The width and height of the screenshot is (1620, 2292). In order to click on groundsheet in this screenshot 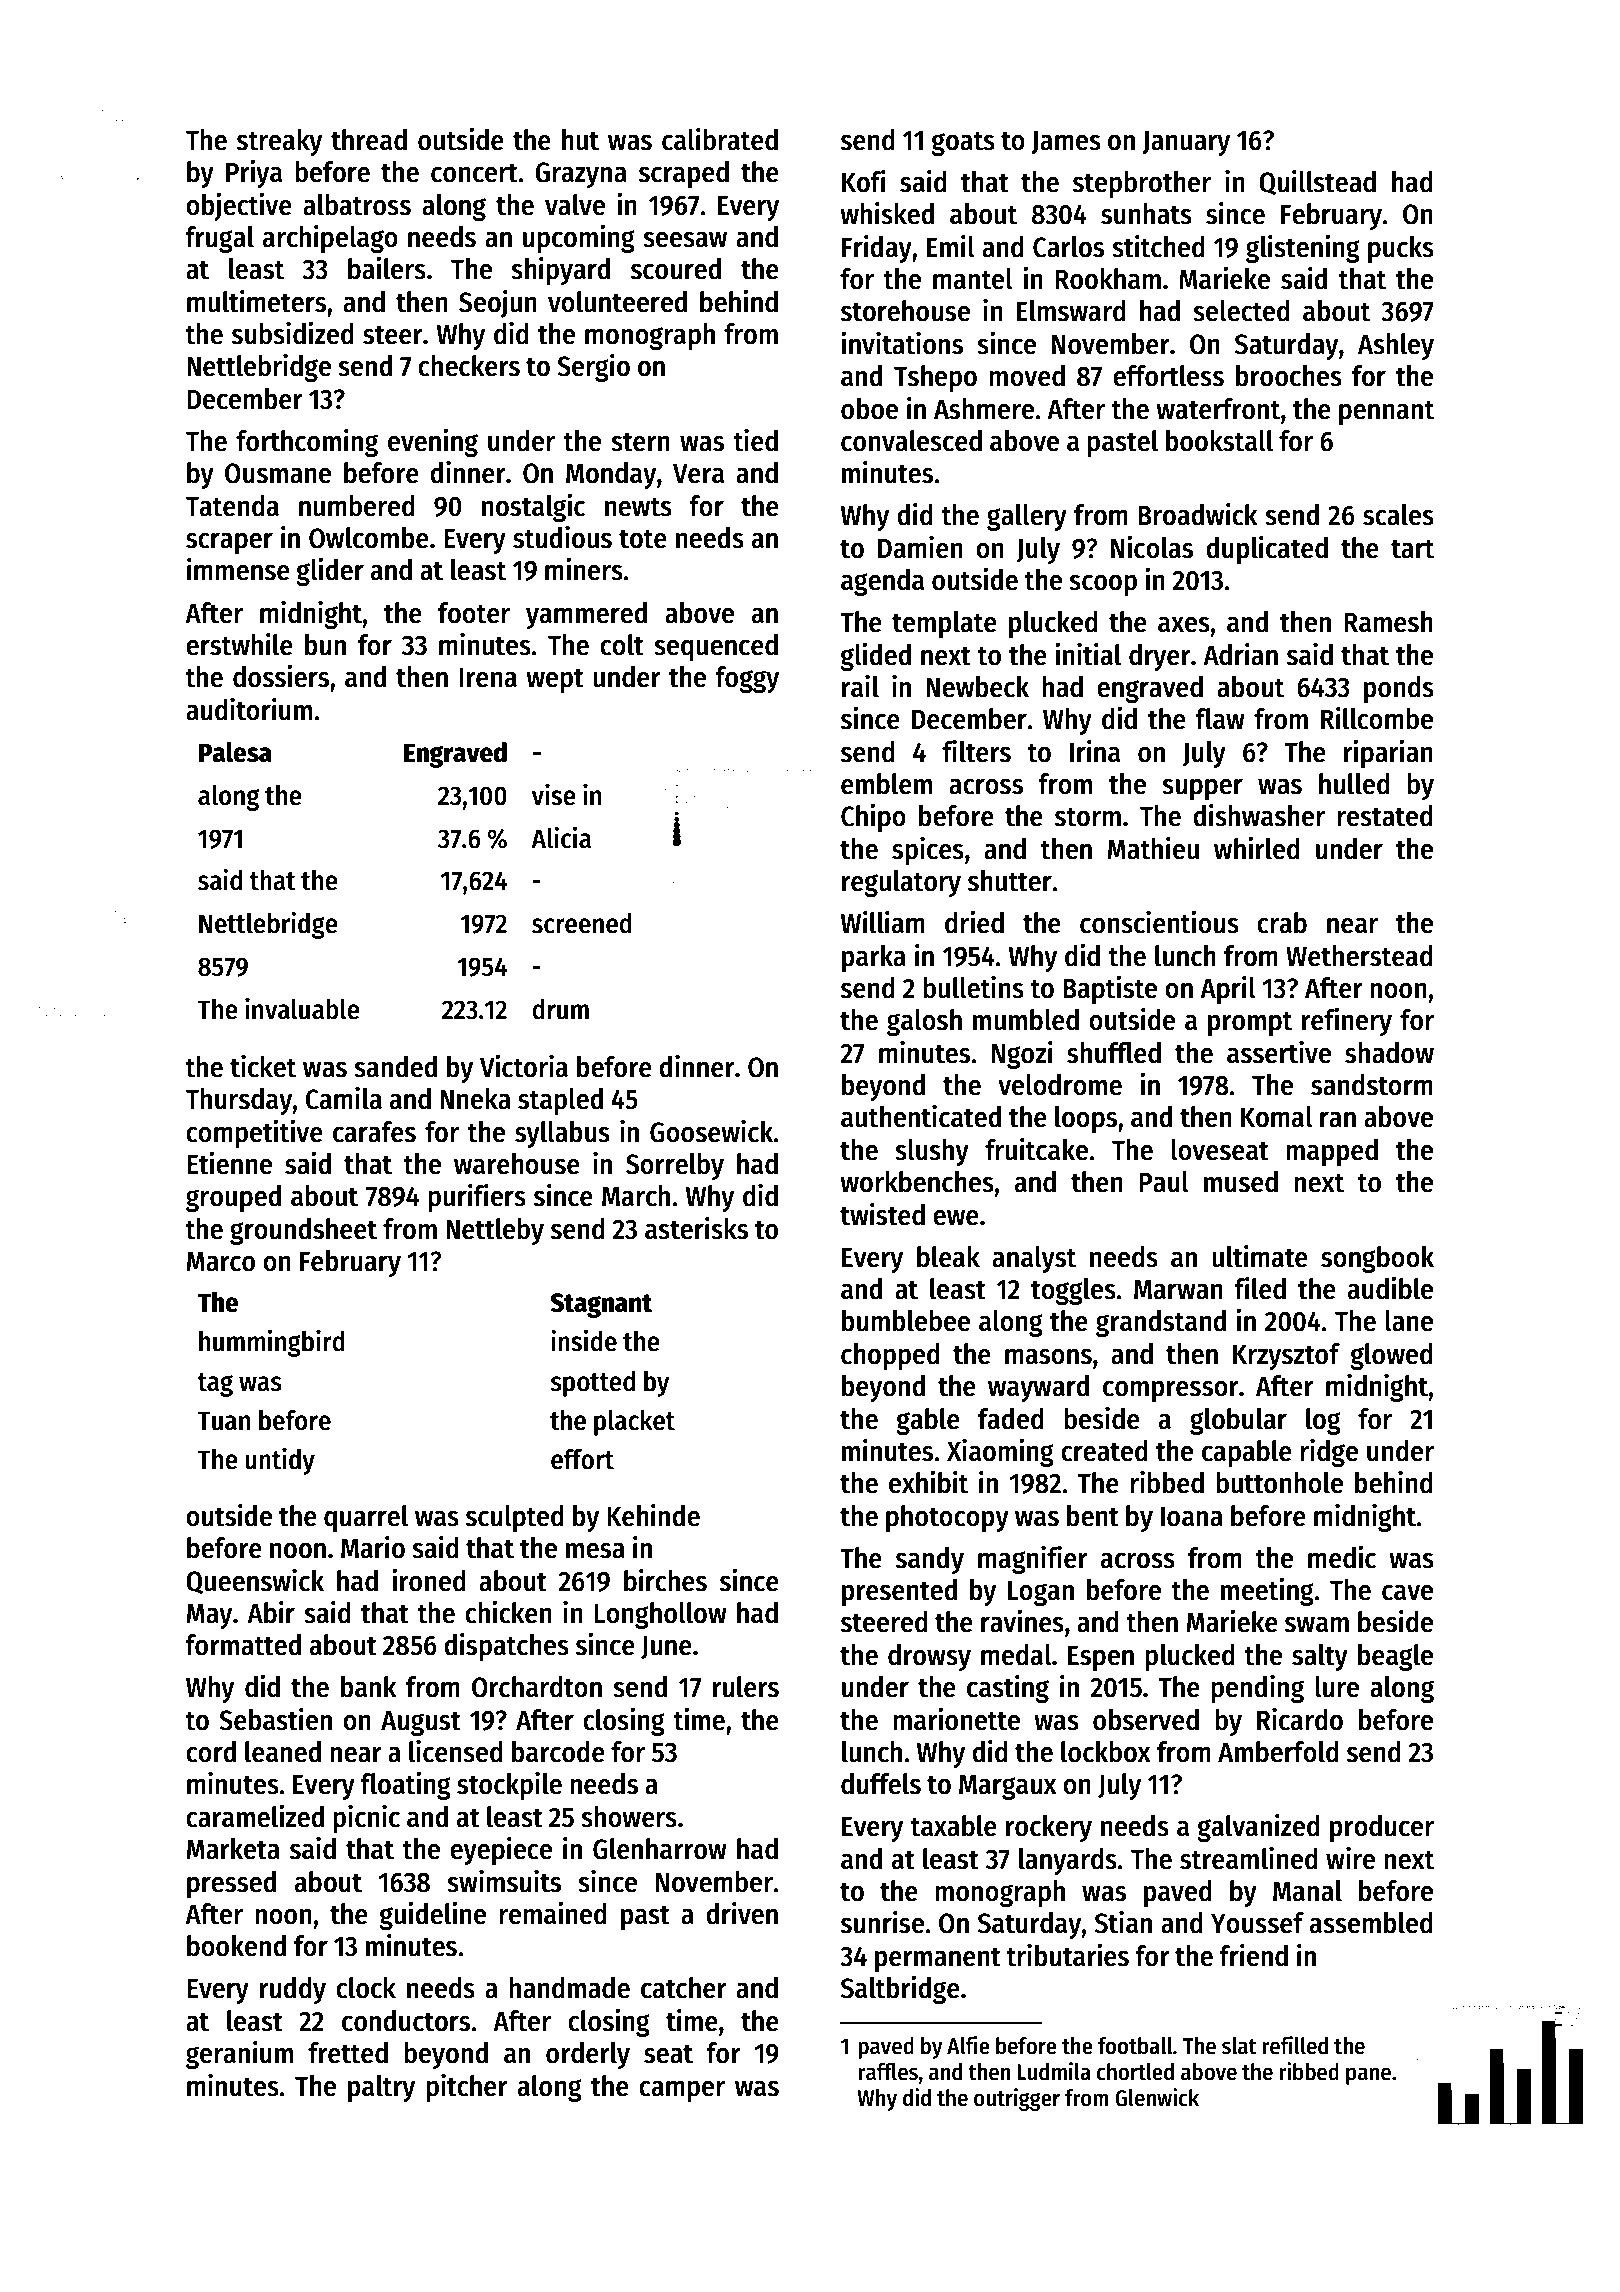, I will do `click(303, 1231)`.
